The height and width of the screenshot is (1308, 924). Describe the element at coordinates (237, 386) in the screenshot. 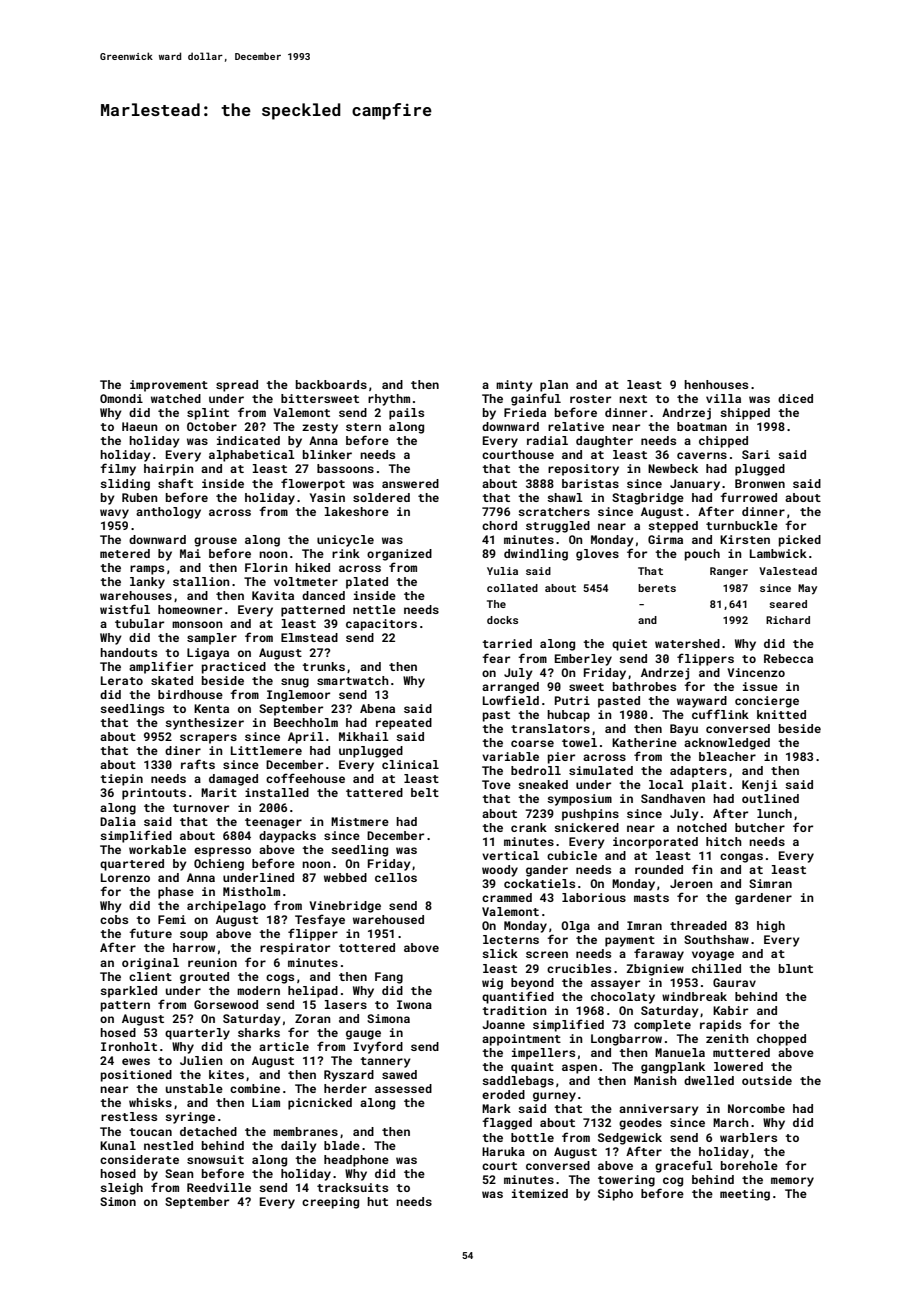

I see `spread` at that location.
